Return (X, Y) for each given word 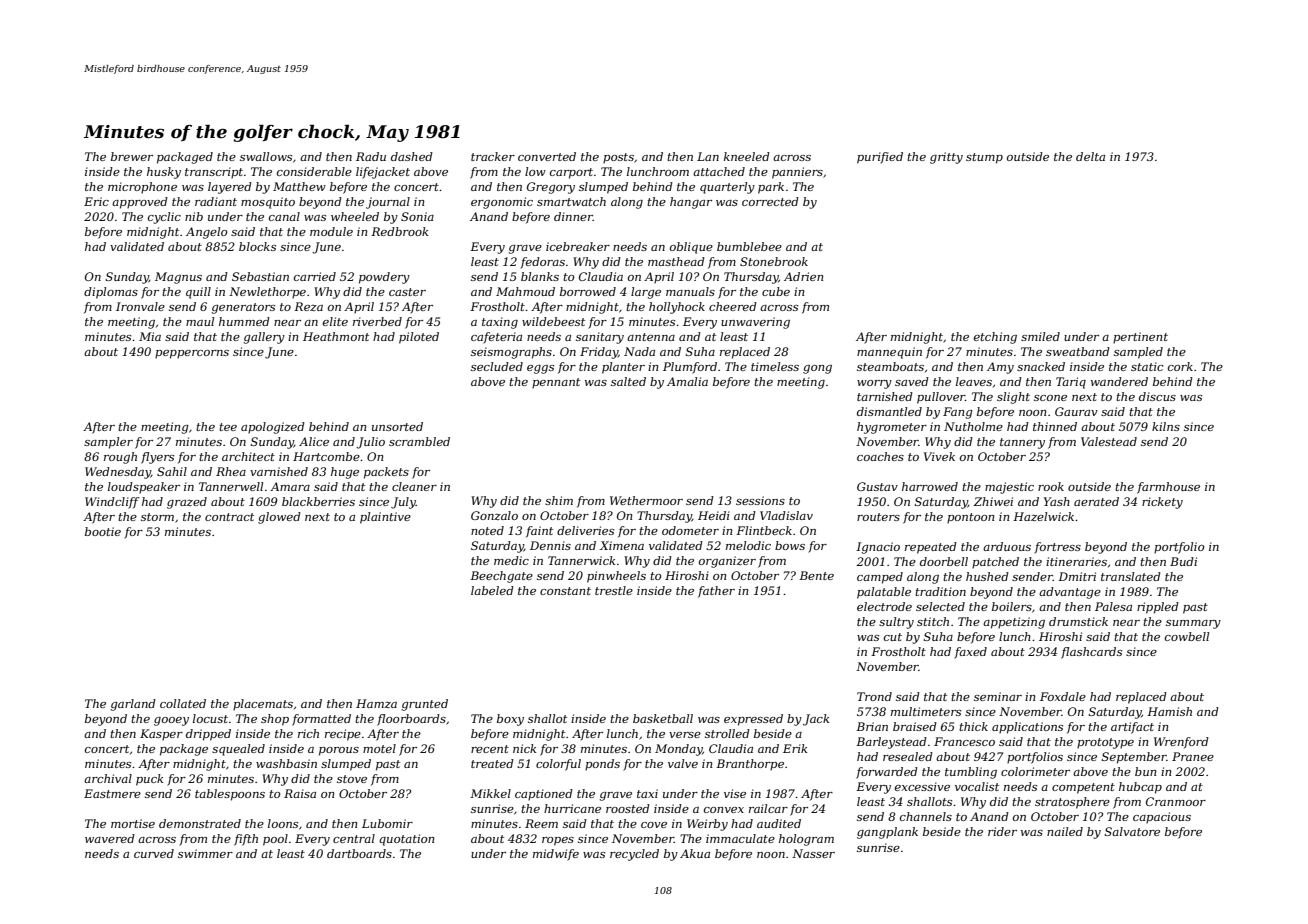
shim (559, 500)
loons (283, 823)
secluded (497, 366)
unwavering (755, 323)
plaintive (385, 518)
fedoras (542, 263)
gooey (171, 721)
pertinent (1140, 338)
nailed (1065, 831)
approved (140, 203)
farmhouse (1168, 488)
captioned (544, 795)
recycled (634, 855)
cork (1180, 366)
